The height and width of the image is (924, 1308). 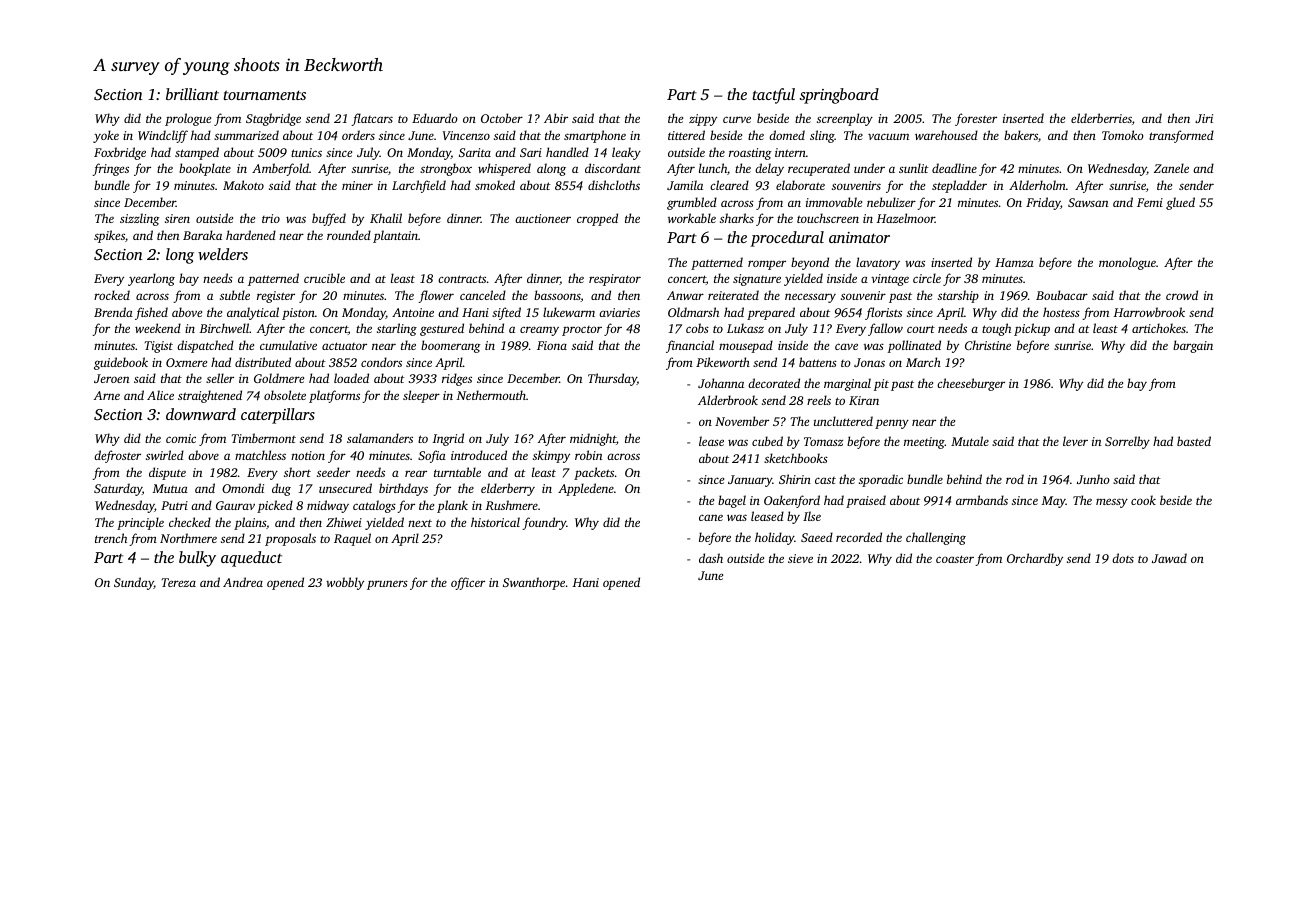 I want to click on bargain, so click(x=1193, y=346).
